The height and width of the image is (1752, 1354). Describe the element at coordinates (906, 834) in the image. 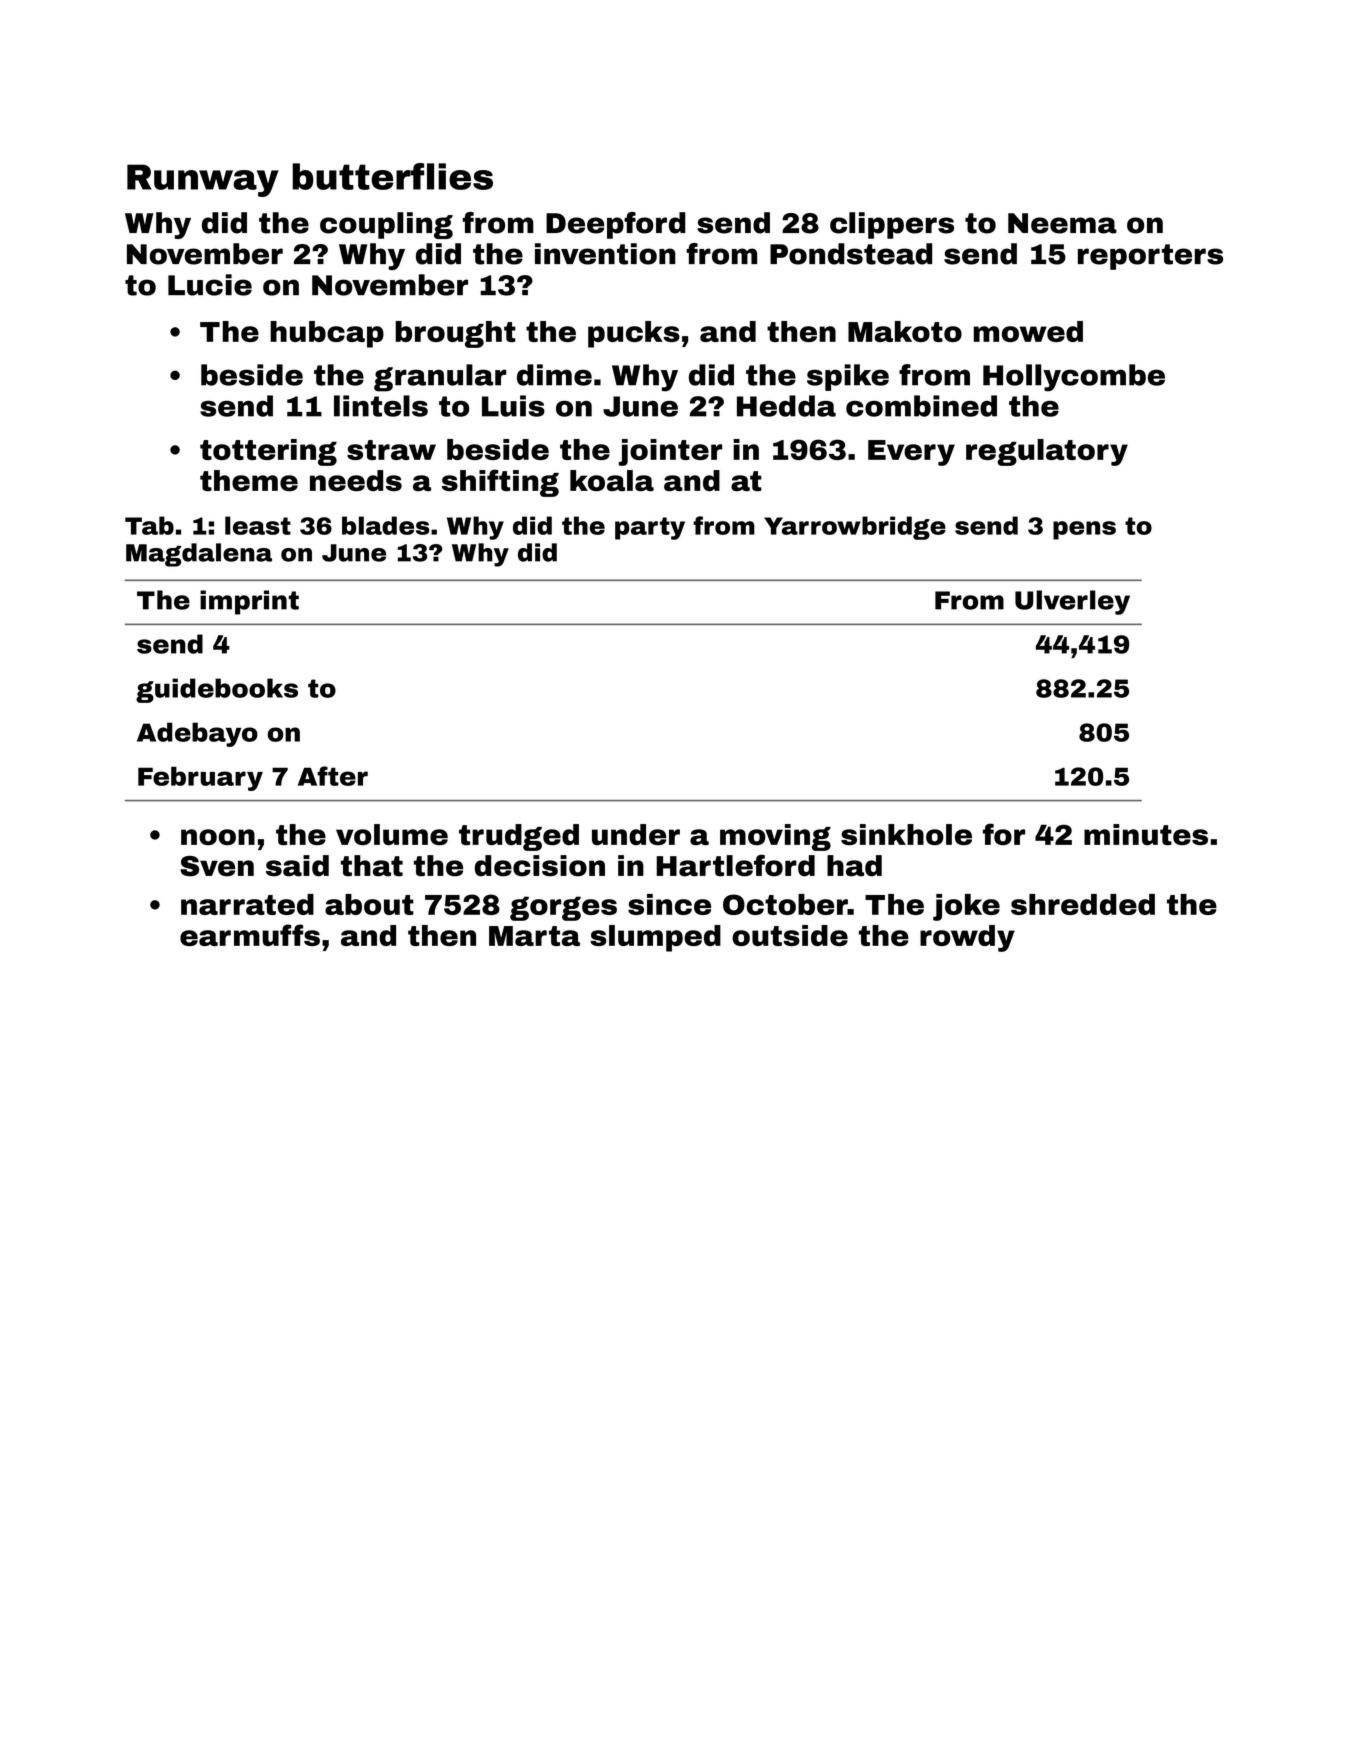

I see `sinkhole` at that location.
